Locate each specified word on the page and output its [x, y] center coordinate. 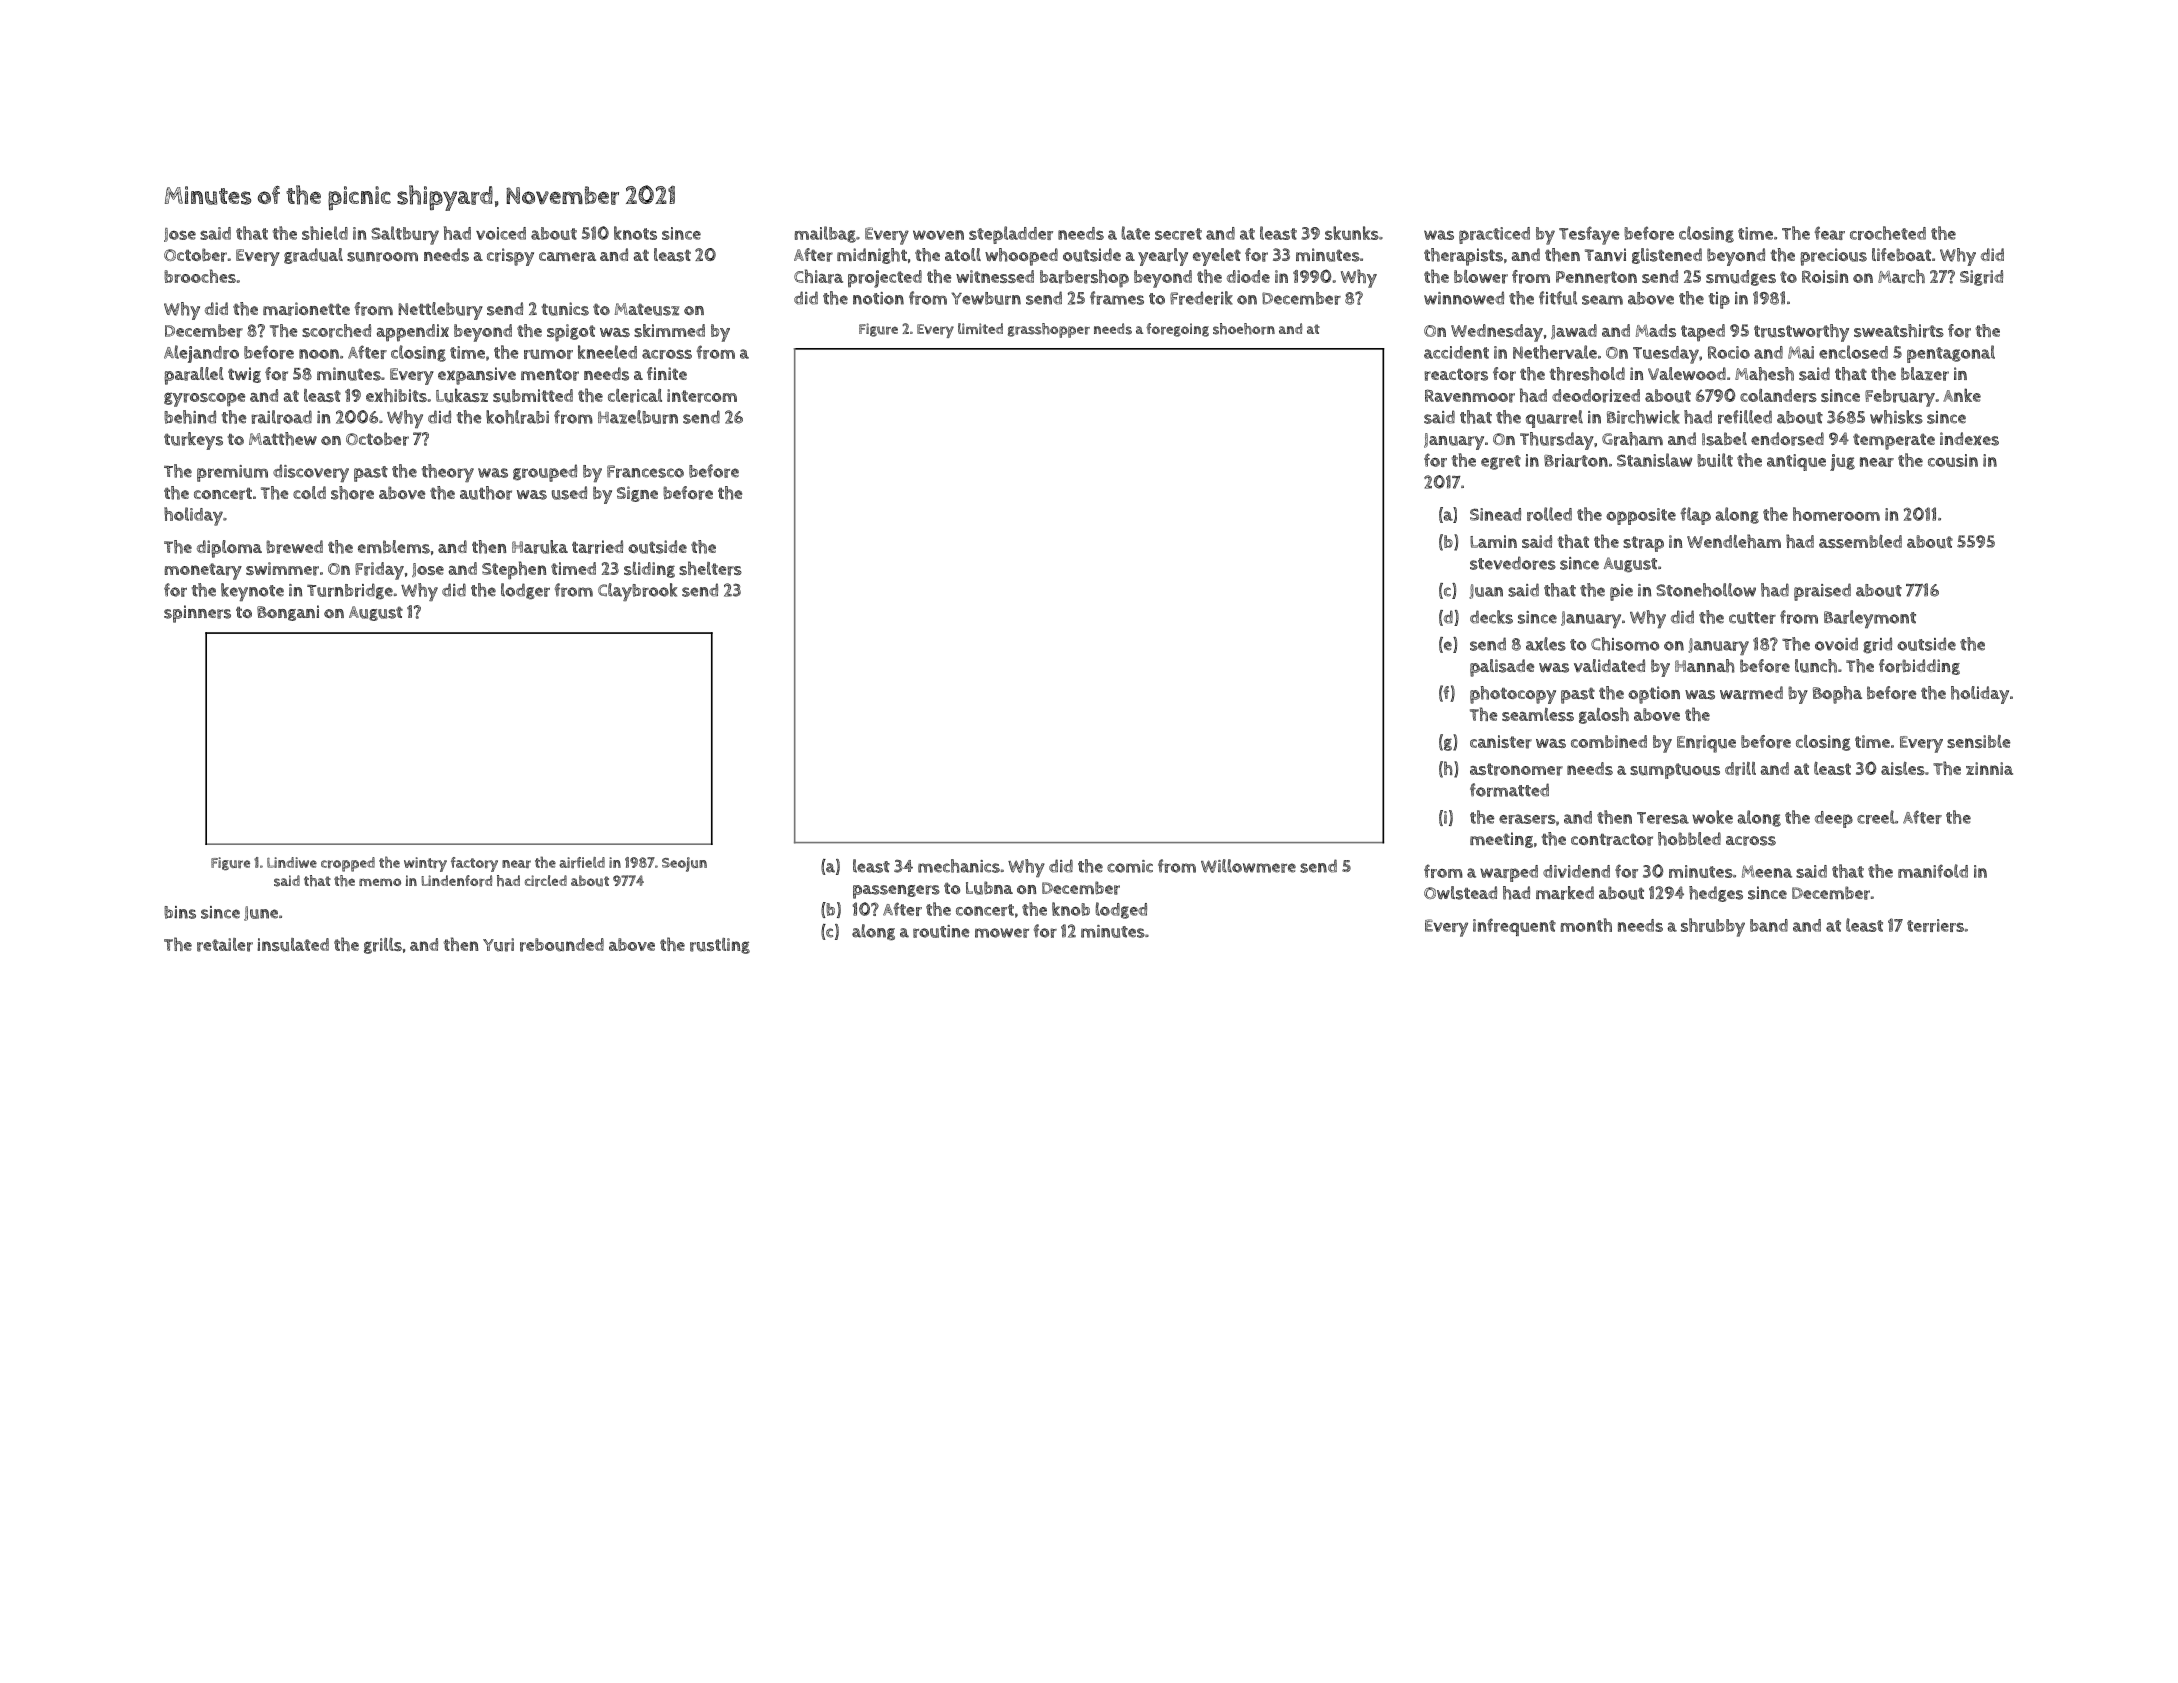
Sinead [1495, 514]
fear [1830, 233]
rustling [720, 946]
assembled [1860, 541]
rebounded [562, 945]
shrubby [1713, 927]
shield [325, 233]
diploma [229, 549]
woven [938, 235]
